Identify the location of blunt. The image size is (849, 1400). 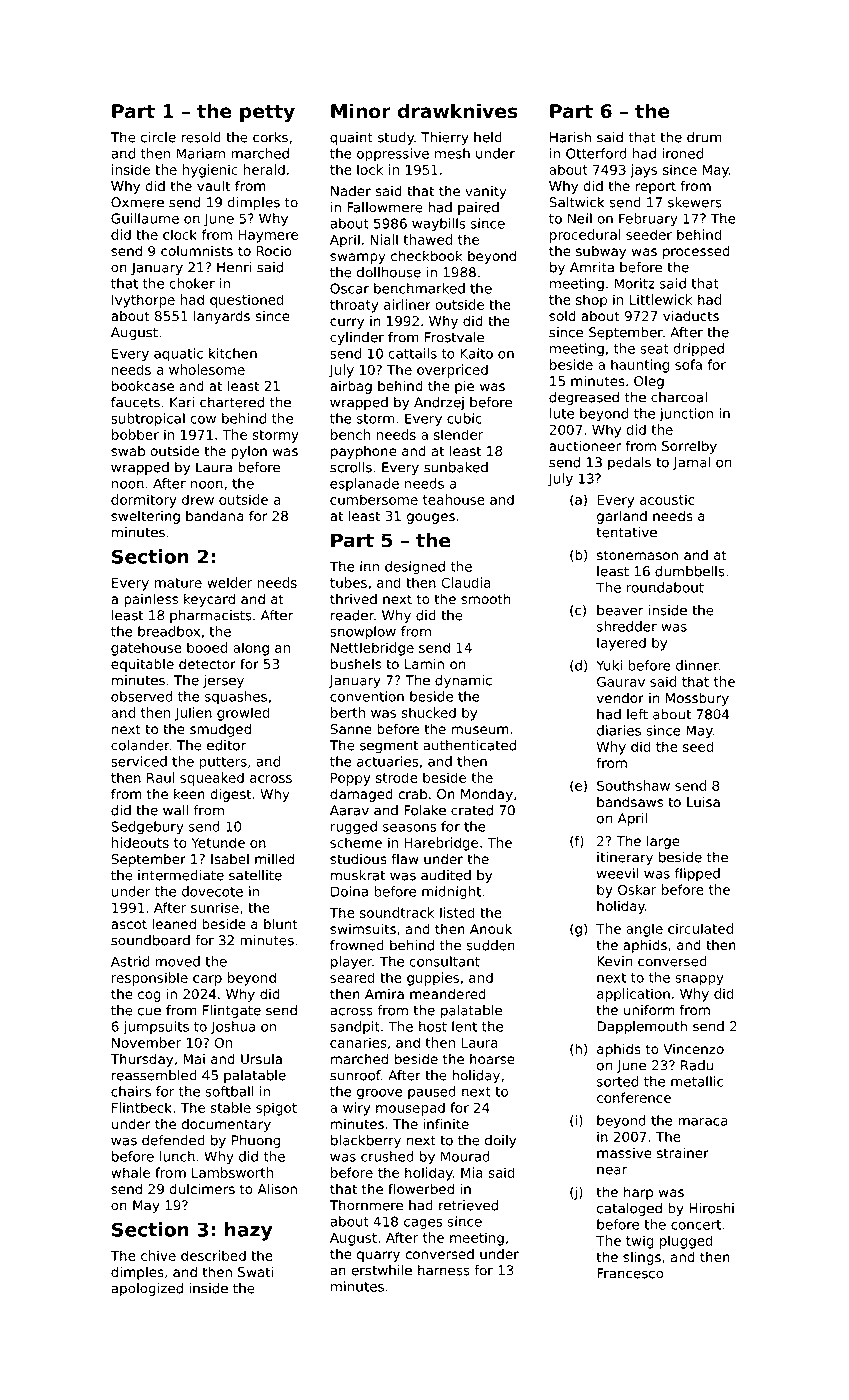
(281, 923).
